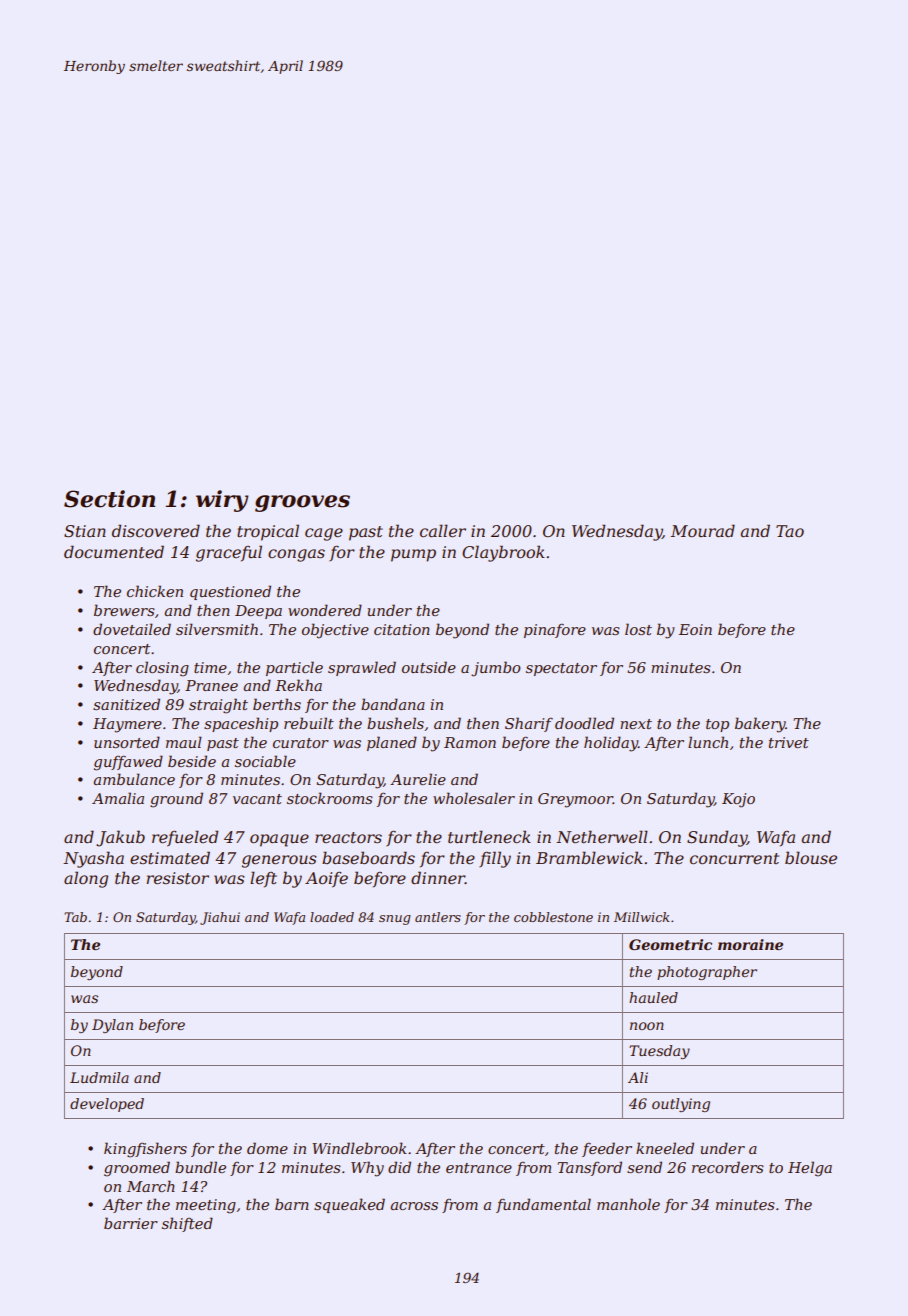 The height and width of the screenshot is (1316, 908). I want to click on blouse, so click(811, 857).
